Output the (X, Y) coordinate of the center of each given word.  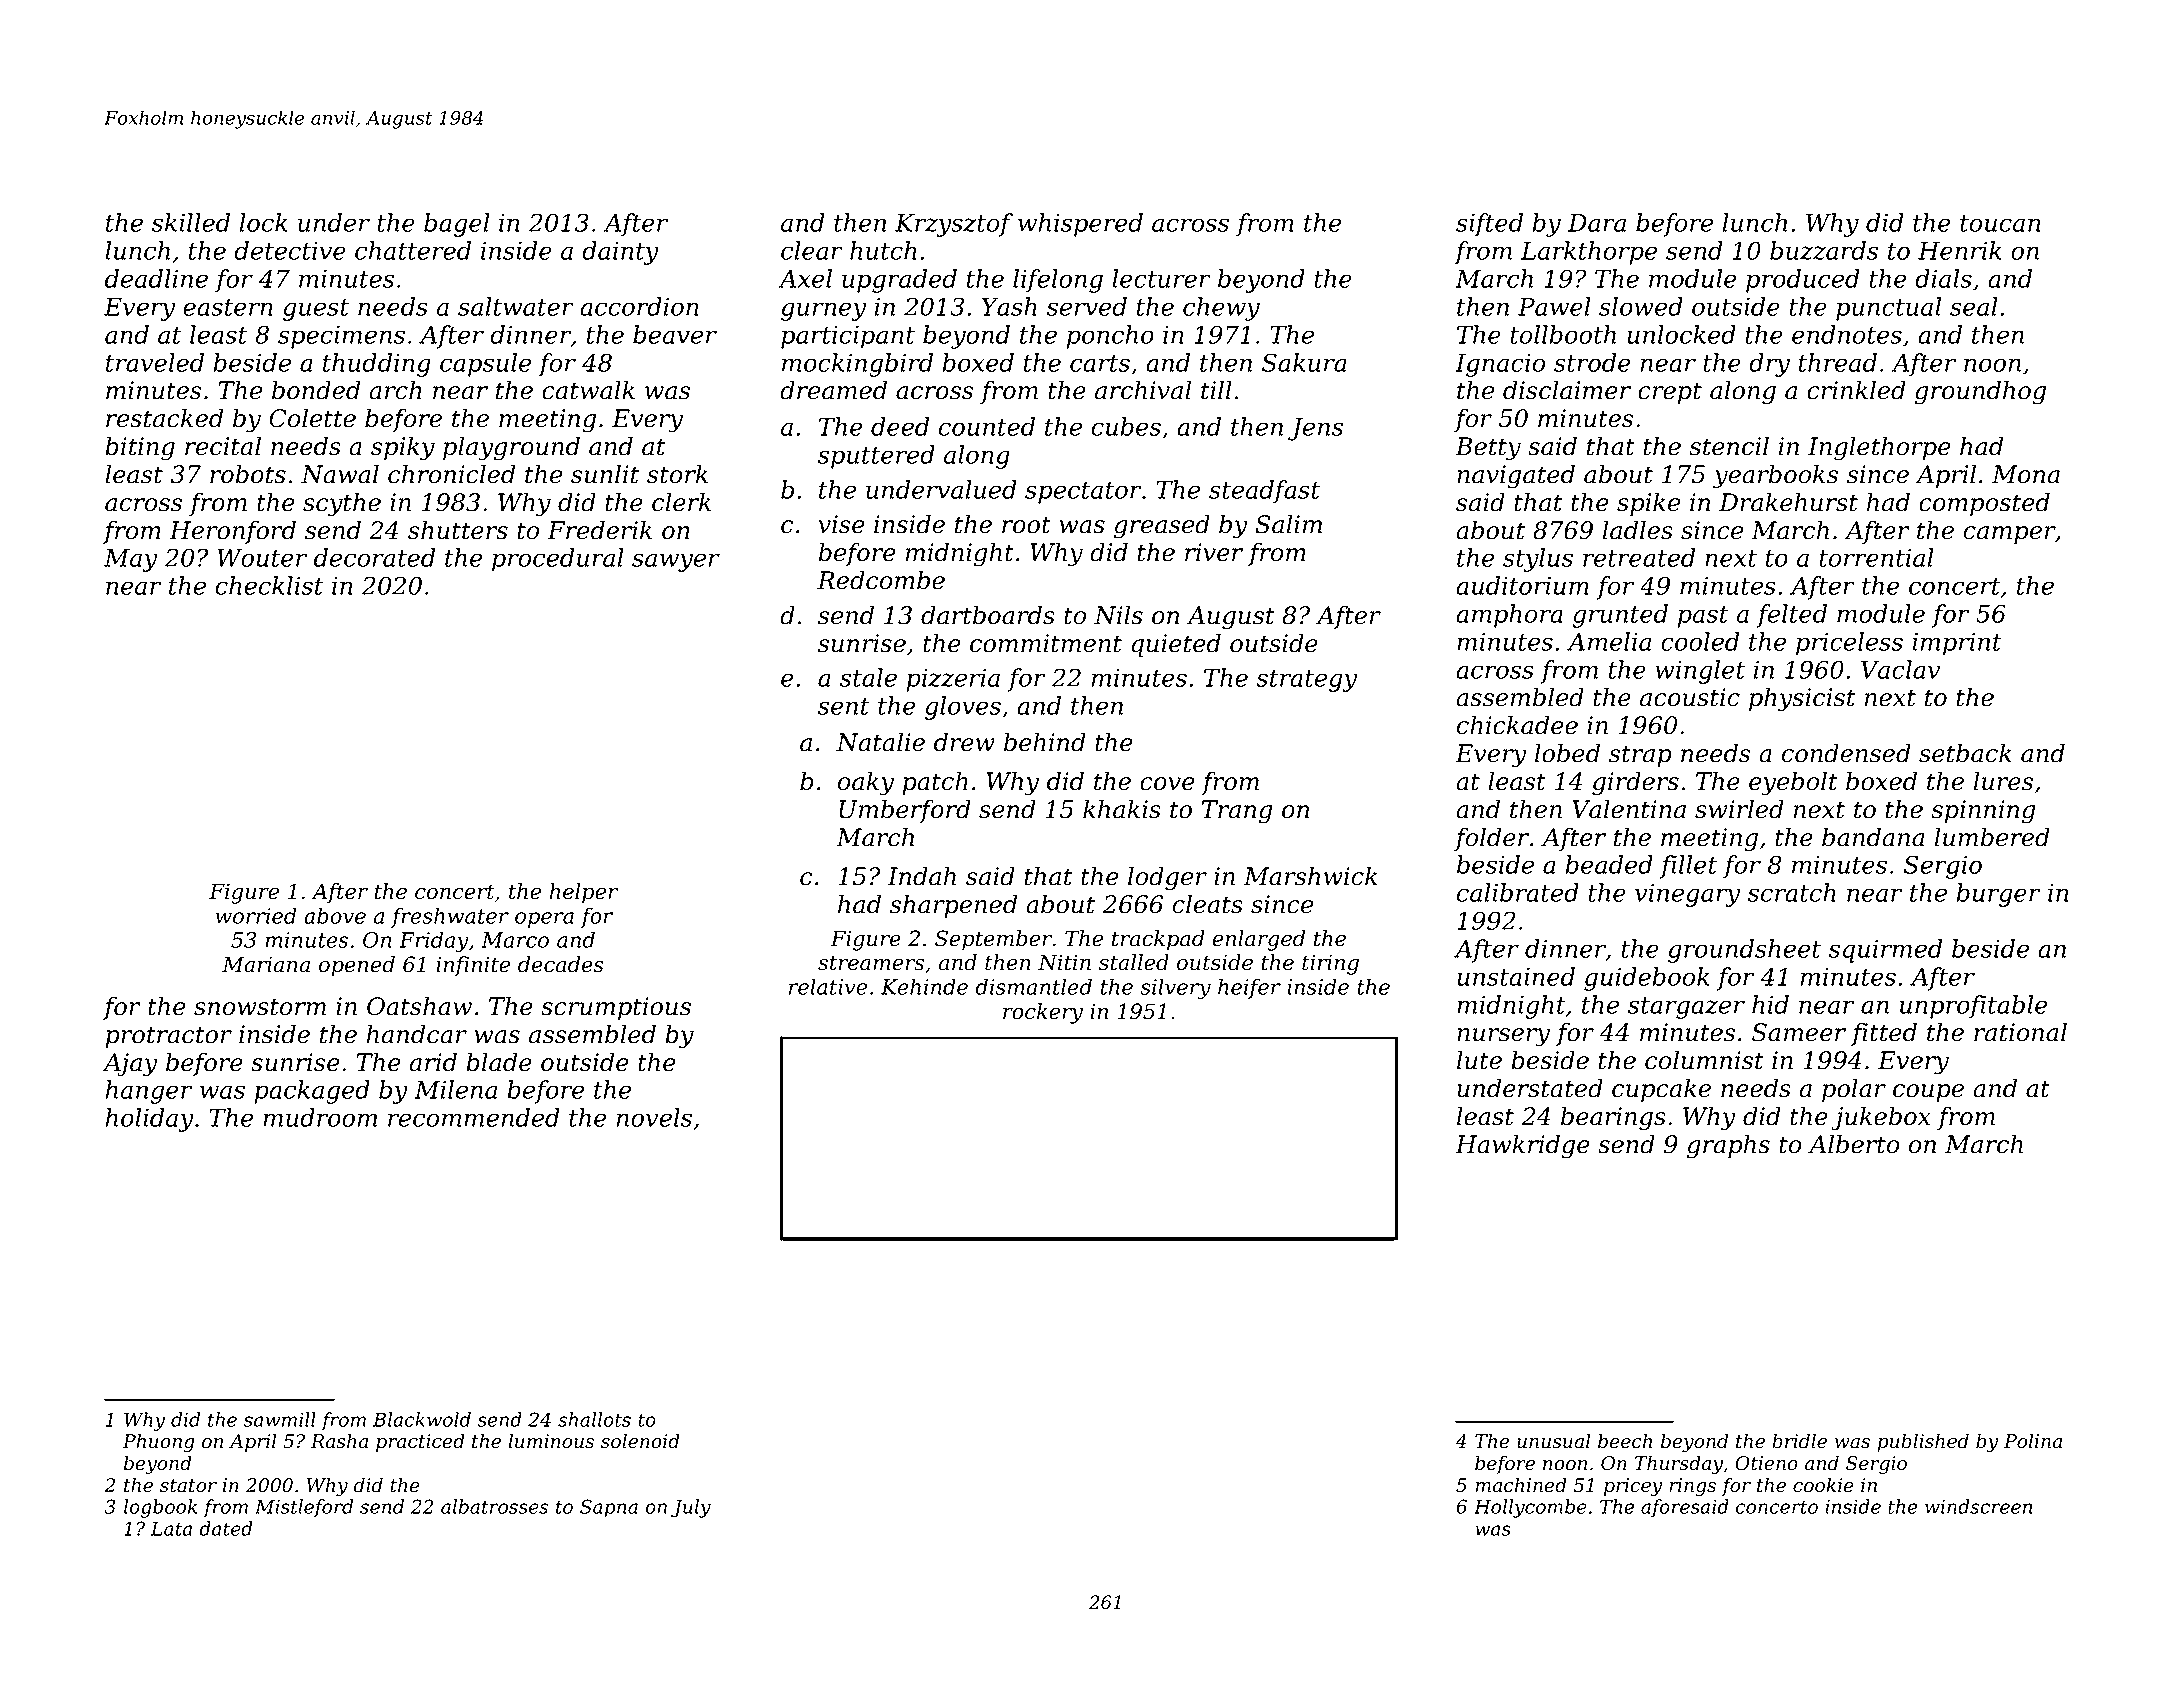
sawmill (280, 1419)
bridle (1799, 1441)
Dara (1597, 223)
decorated (374, 557)
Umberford (905, 811)
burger (1999, 895)
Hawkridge (1522, 1146)
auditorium (1522, 585)
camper (2009, 535)
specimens (341, 337)
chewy (1221, 309)
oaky (866, 783)
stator (188, 1486)
